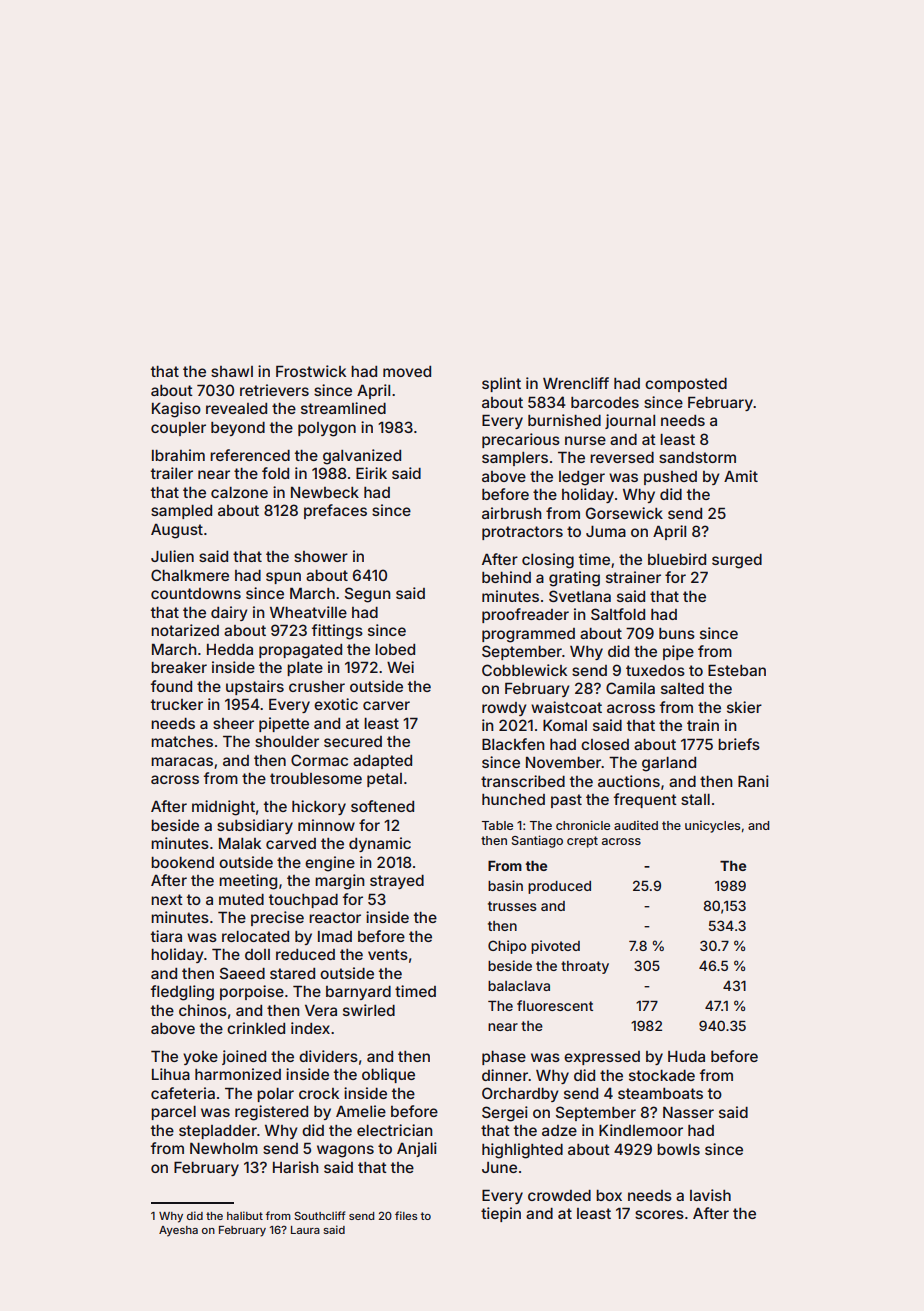  Describe the element at coordinates (407, 371) in the screenshot. I see `moved` at that location.
